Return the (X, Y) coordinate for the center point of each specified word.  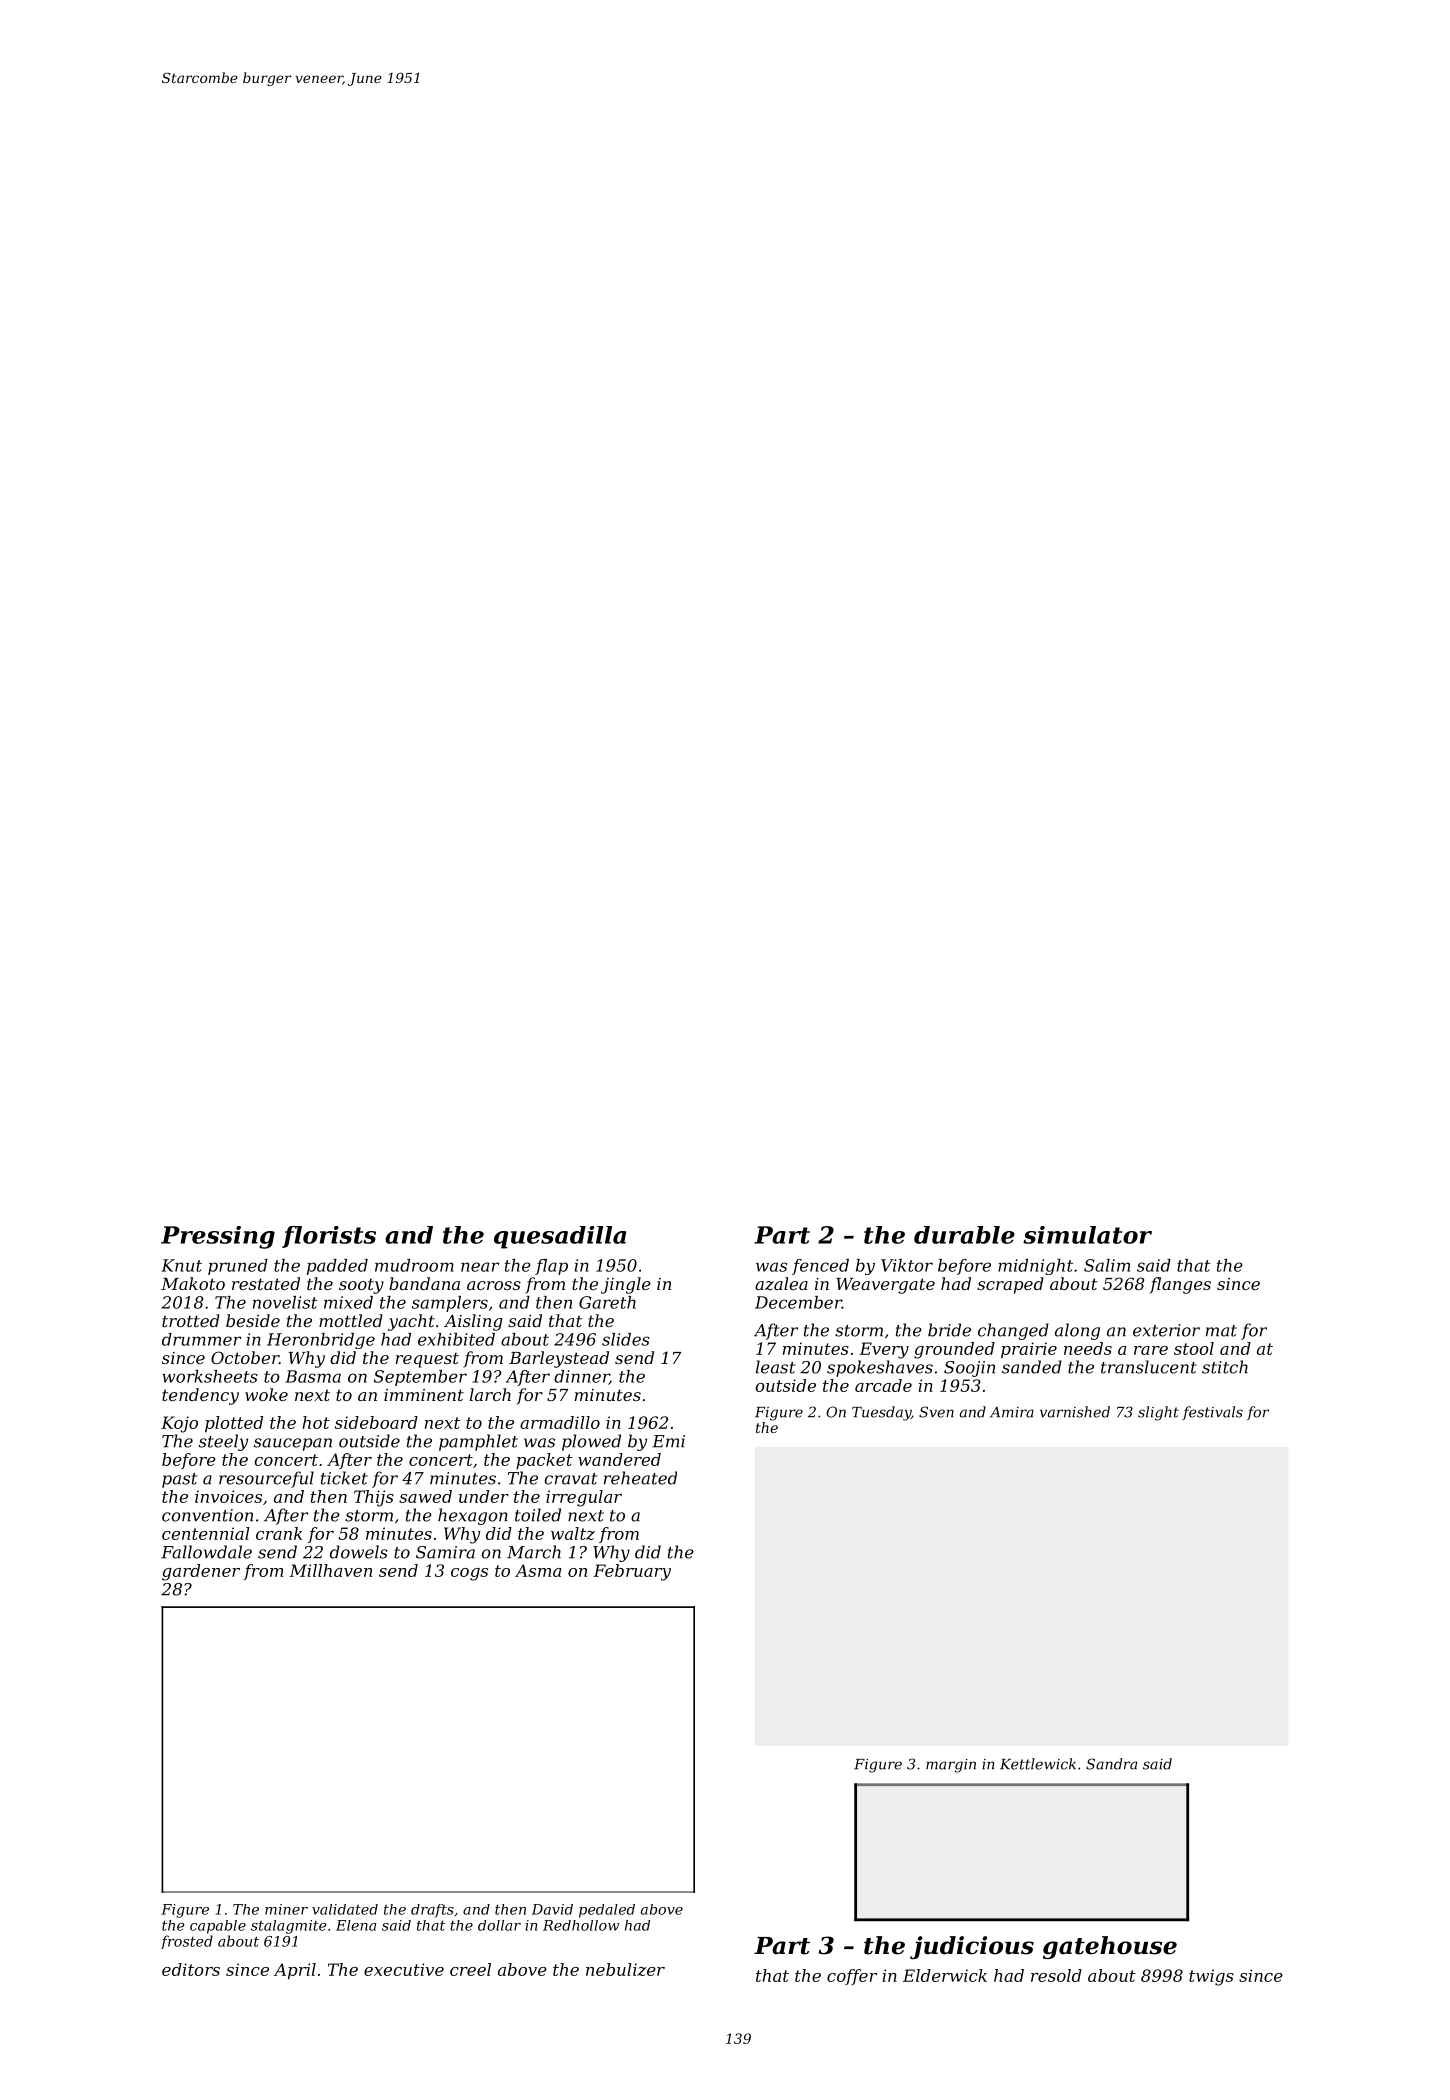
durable (964, 1235)
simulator (1087, 1235)
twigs (1211, 1977)
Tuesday (881, 1413)
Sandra (1111, 1764)
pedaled (607, 1911)
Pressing (218, 1237)
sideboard (376, 1422)
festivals (1212, 1413)
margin (951, 1766)
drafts (432, 1911)
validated (345, 1909)
